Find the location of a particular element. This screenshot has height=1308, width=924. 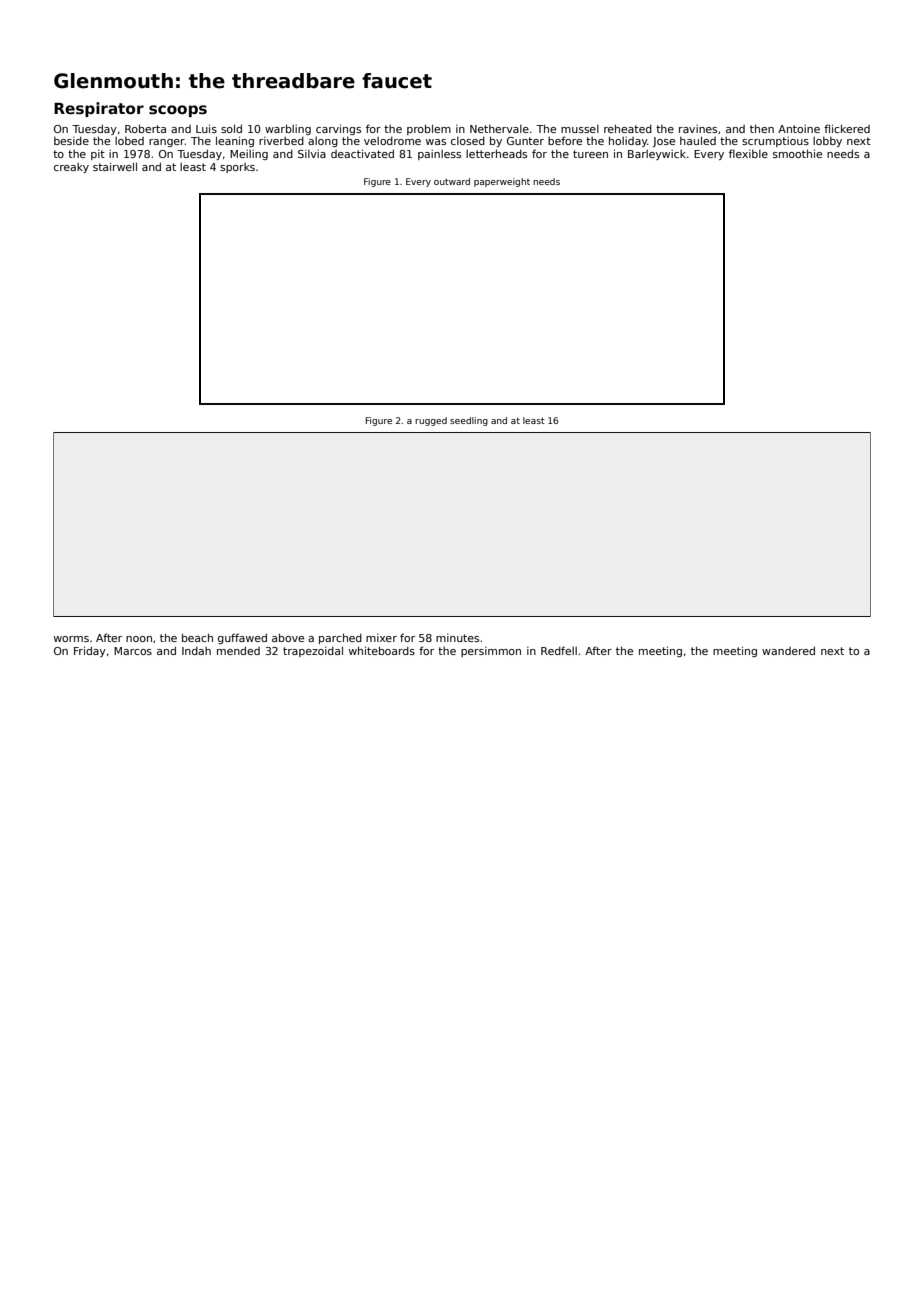

sporks is located at coordinates (237, 168).
